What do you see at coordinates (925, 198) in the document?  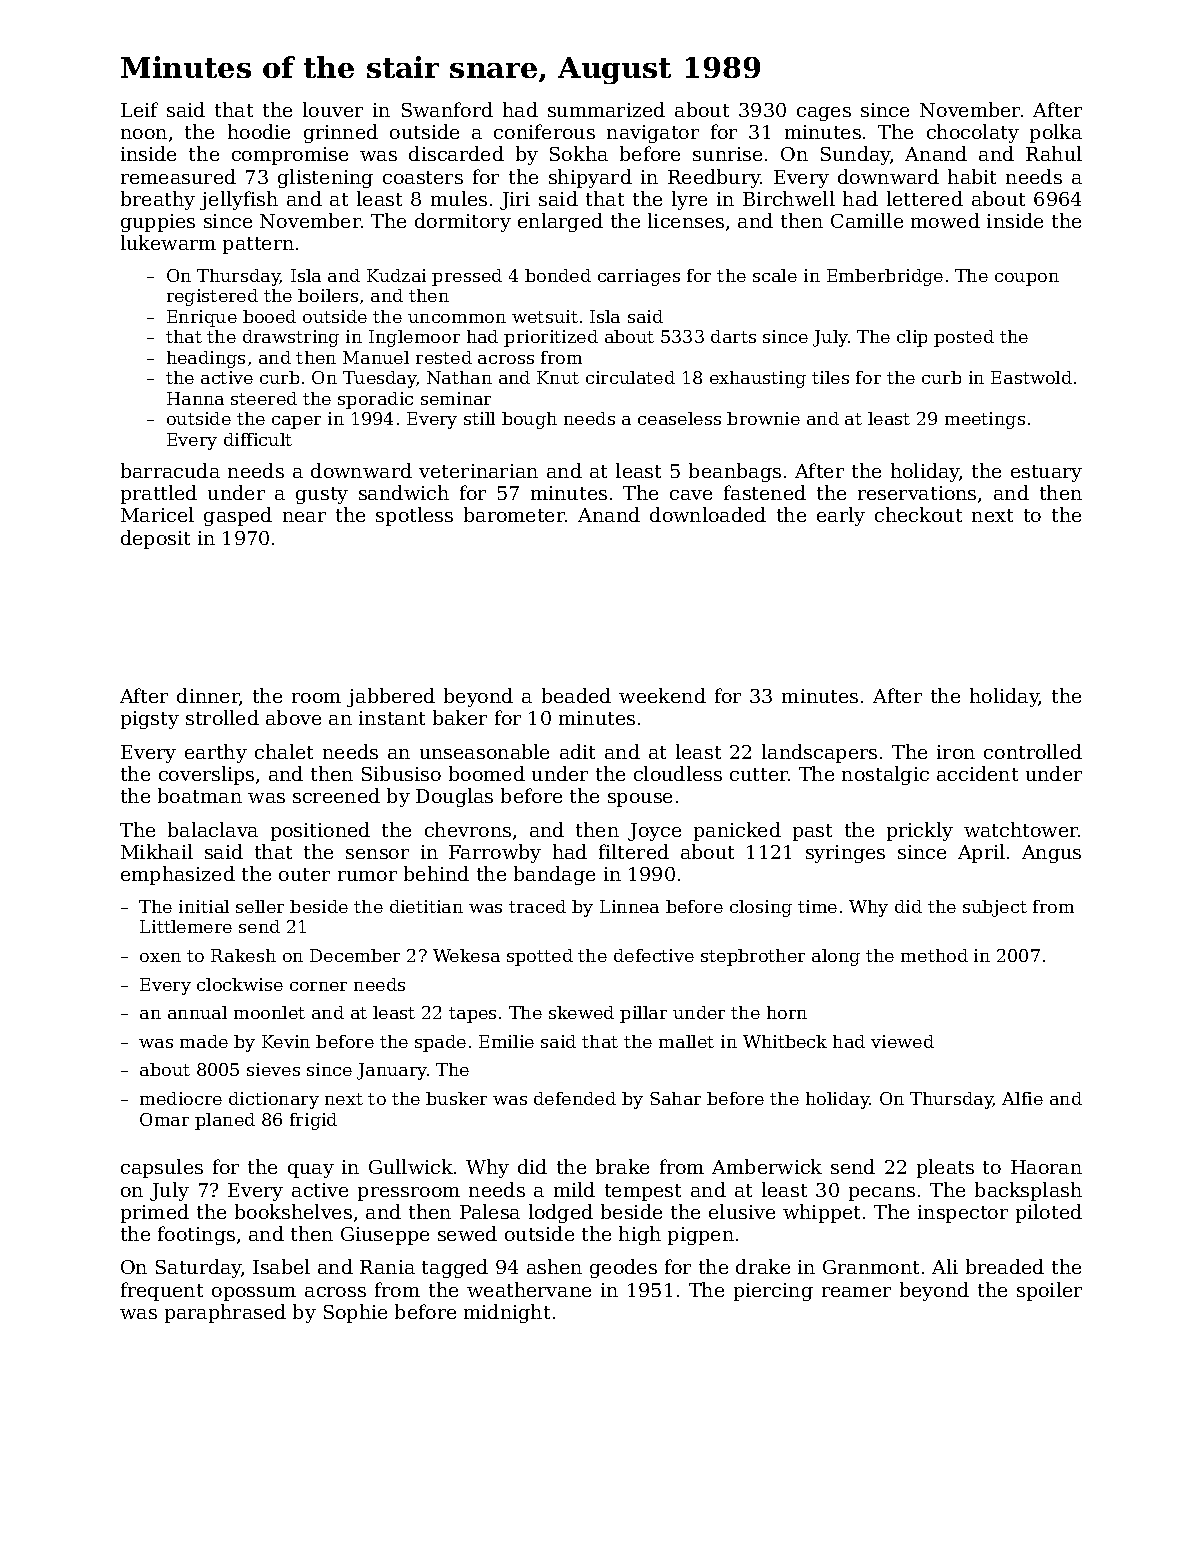 I see `lettered` at bounding box center [925, 198].
